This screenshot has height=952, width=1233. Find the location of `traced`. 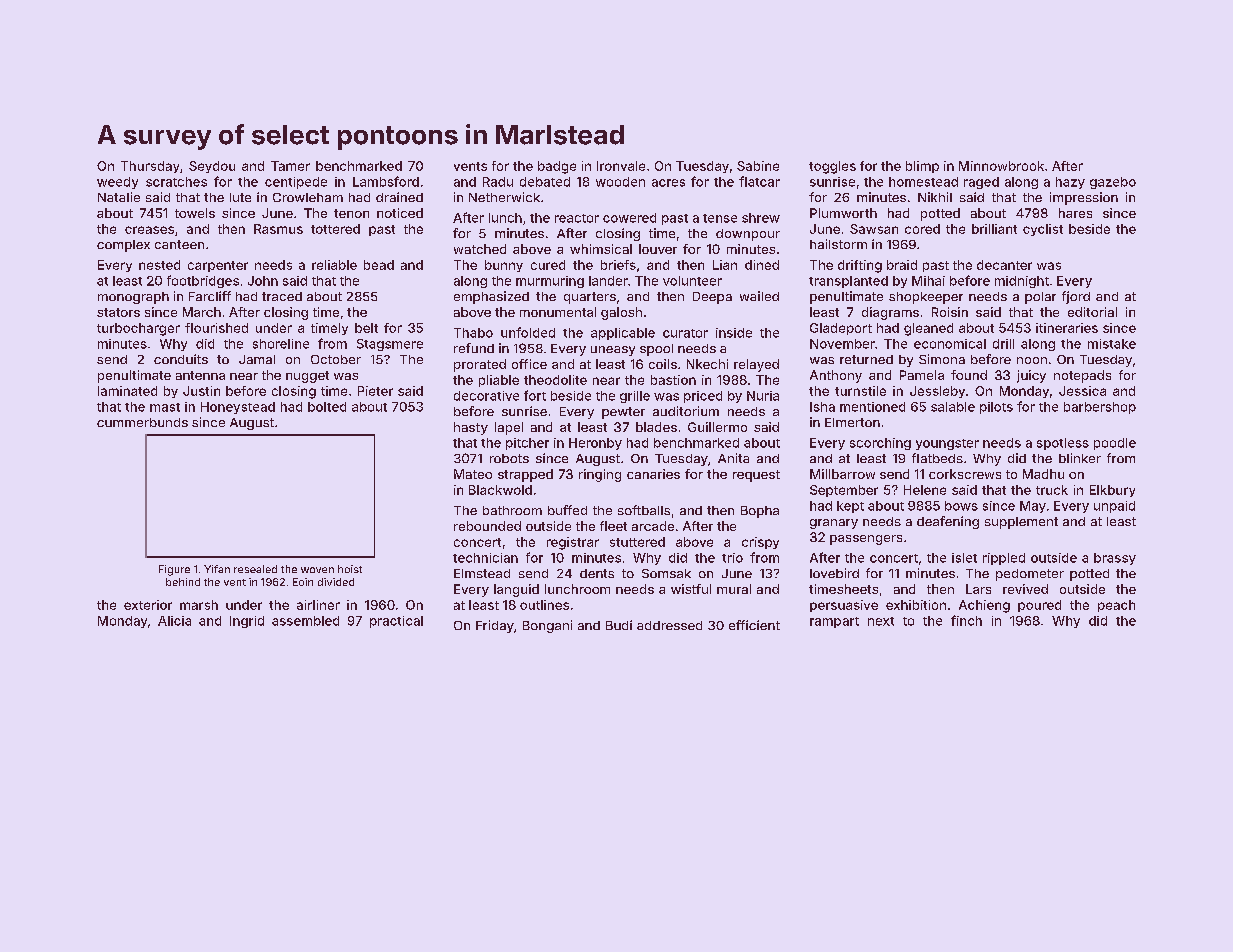

traced is located at coordinates (282, 296).
